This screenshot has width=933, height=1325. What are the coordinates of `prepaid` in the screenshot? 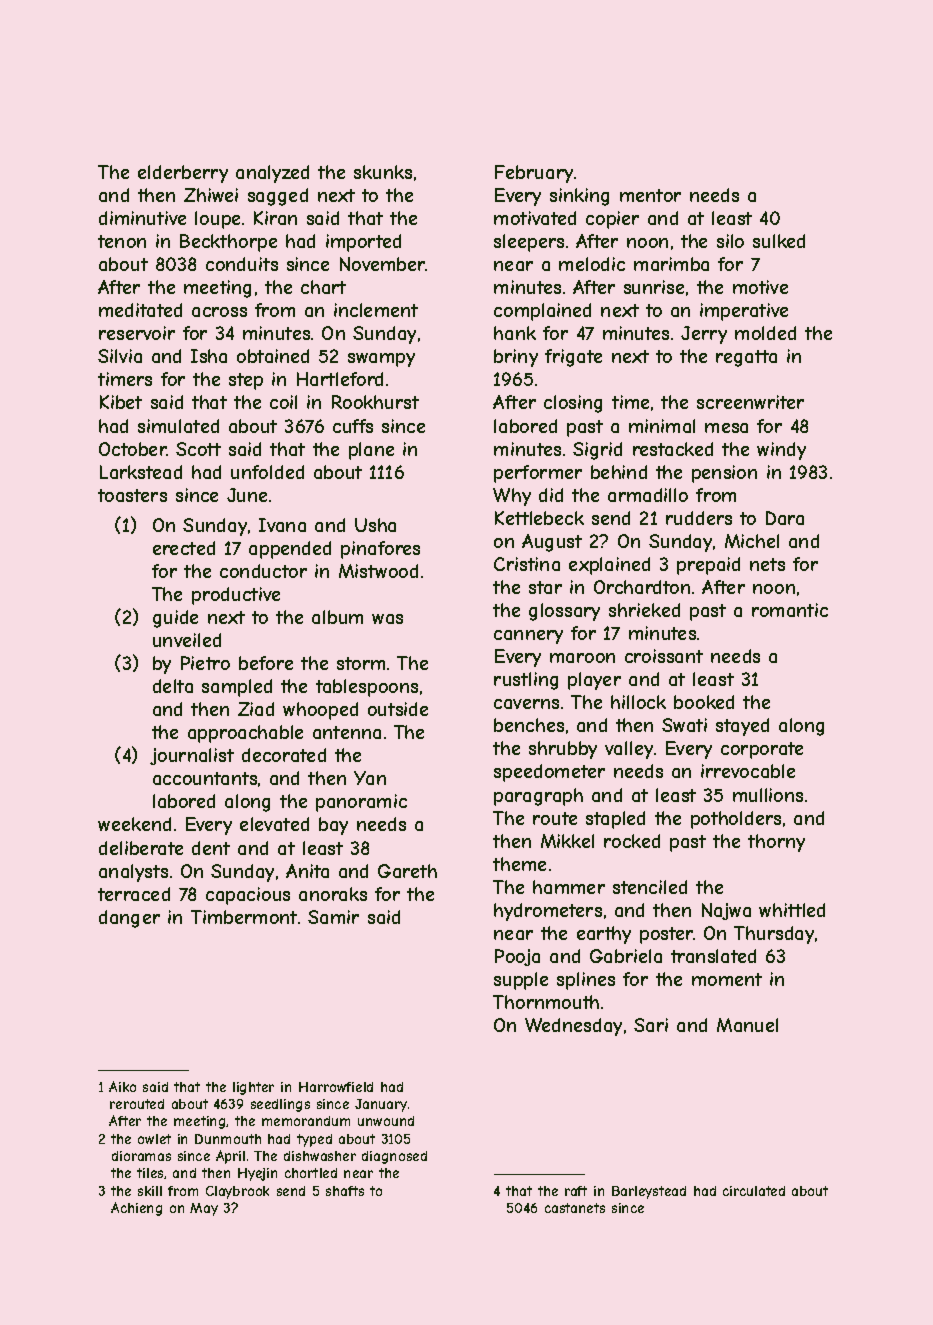 It's located at (708, 566).
